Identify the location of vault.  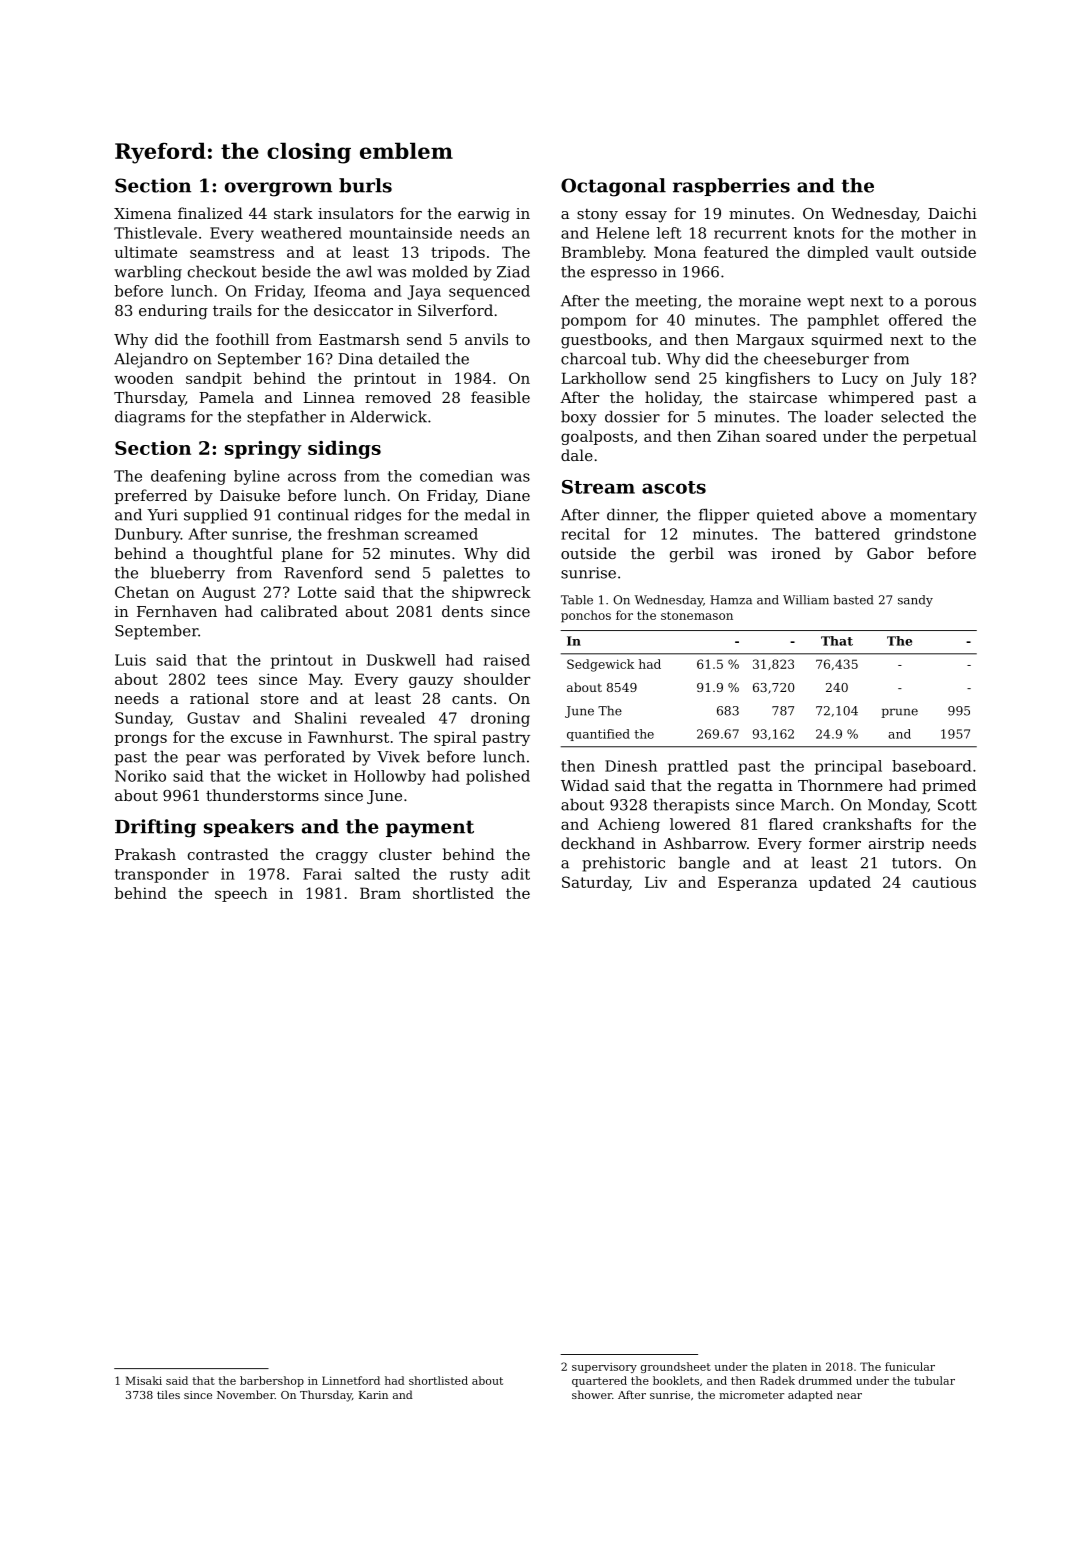
(895, 252).
